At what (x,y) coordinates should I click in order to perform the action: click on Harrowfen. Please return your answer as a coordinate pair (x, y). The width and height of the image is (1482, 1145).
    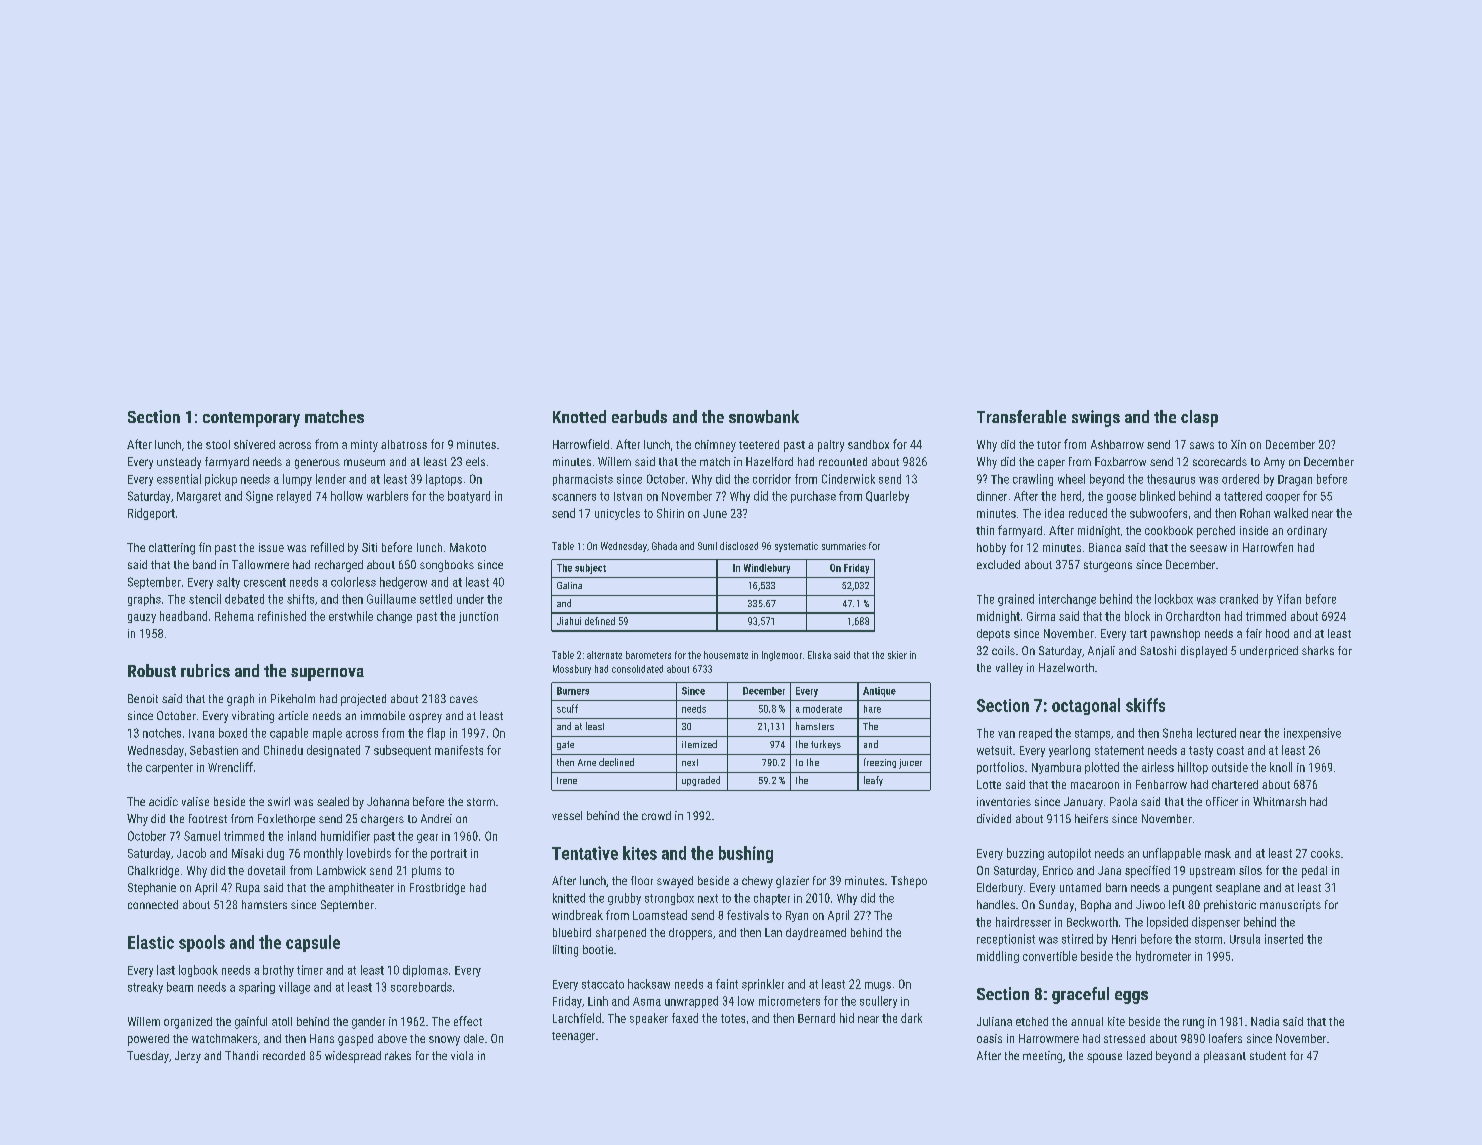
    Looking at the image, I should click on (1268, 547).
